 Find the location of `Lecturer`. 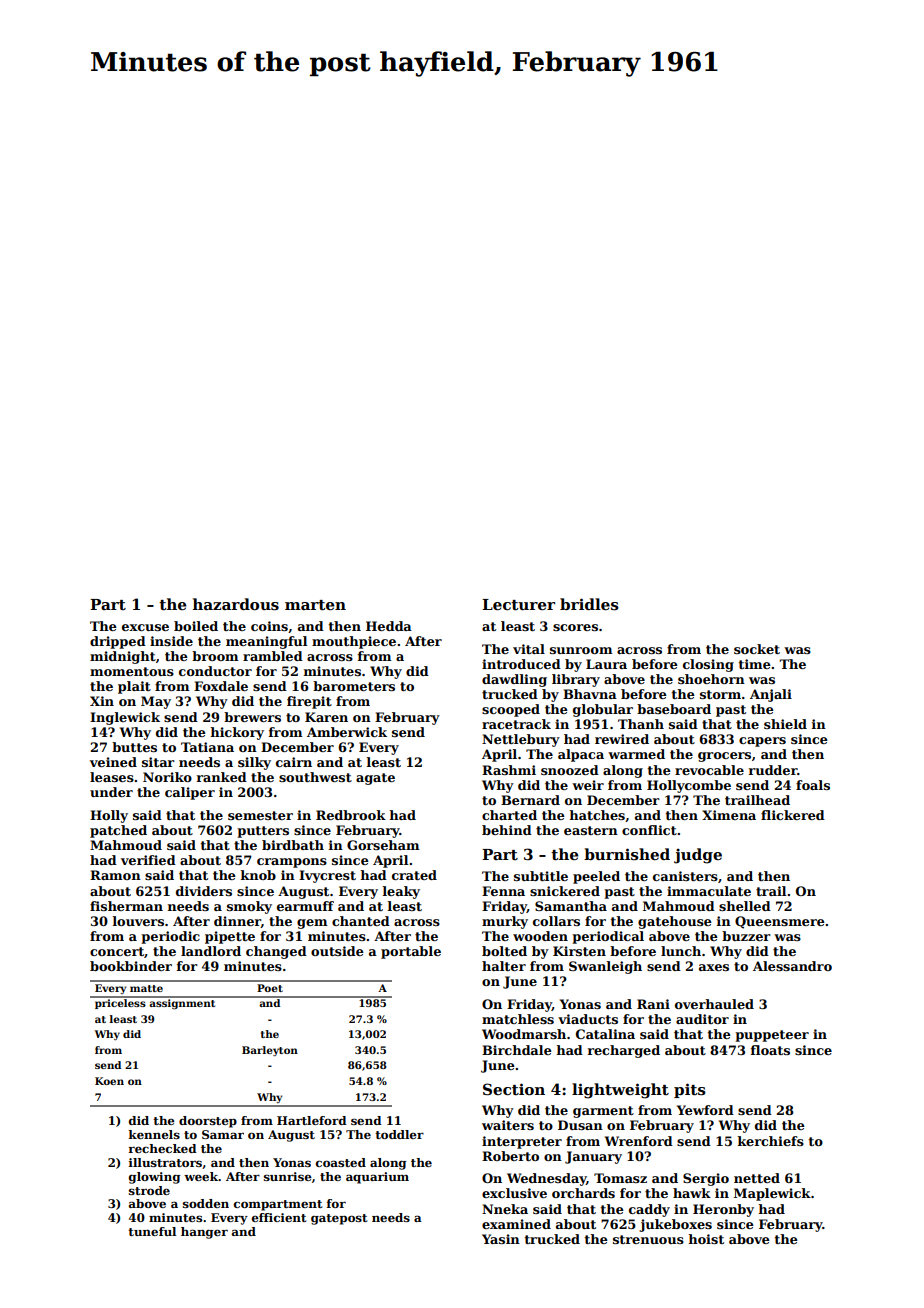

Lecturer is located at coordinates (518, 605).
